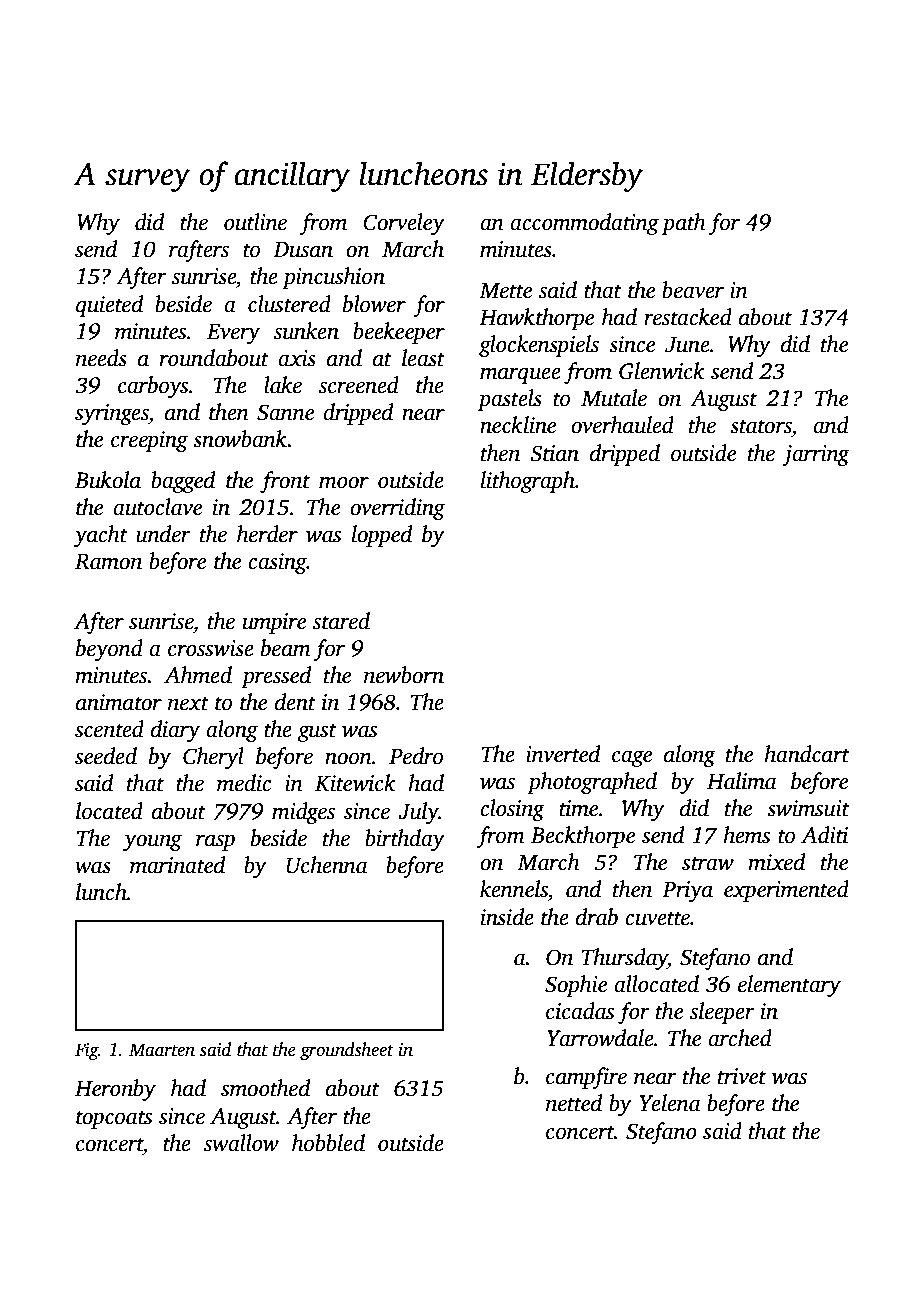 This document has height=1311, width=924. I want to click on handcart, so click(807, 754).
